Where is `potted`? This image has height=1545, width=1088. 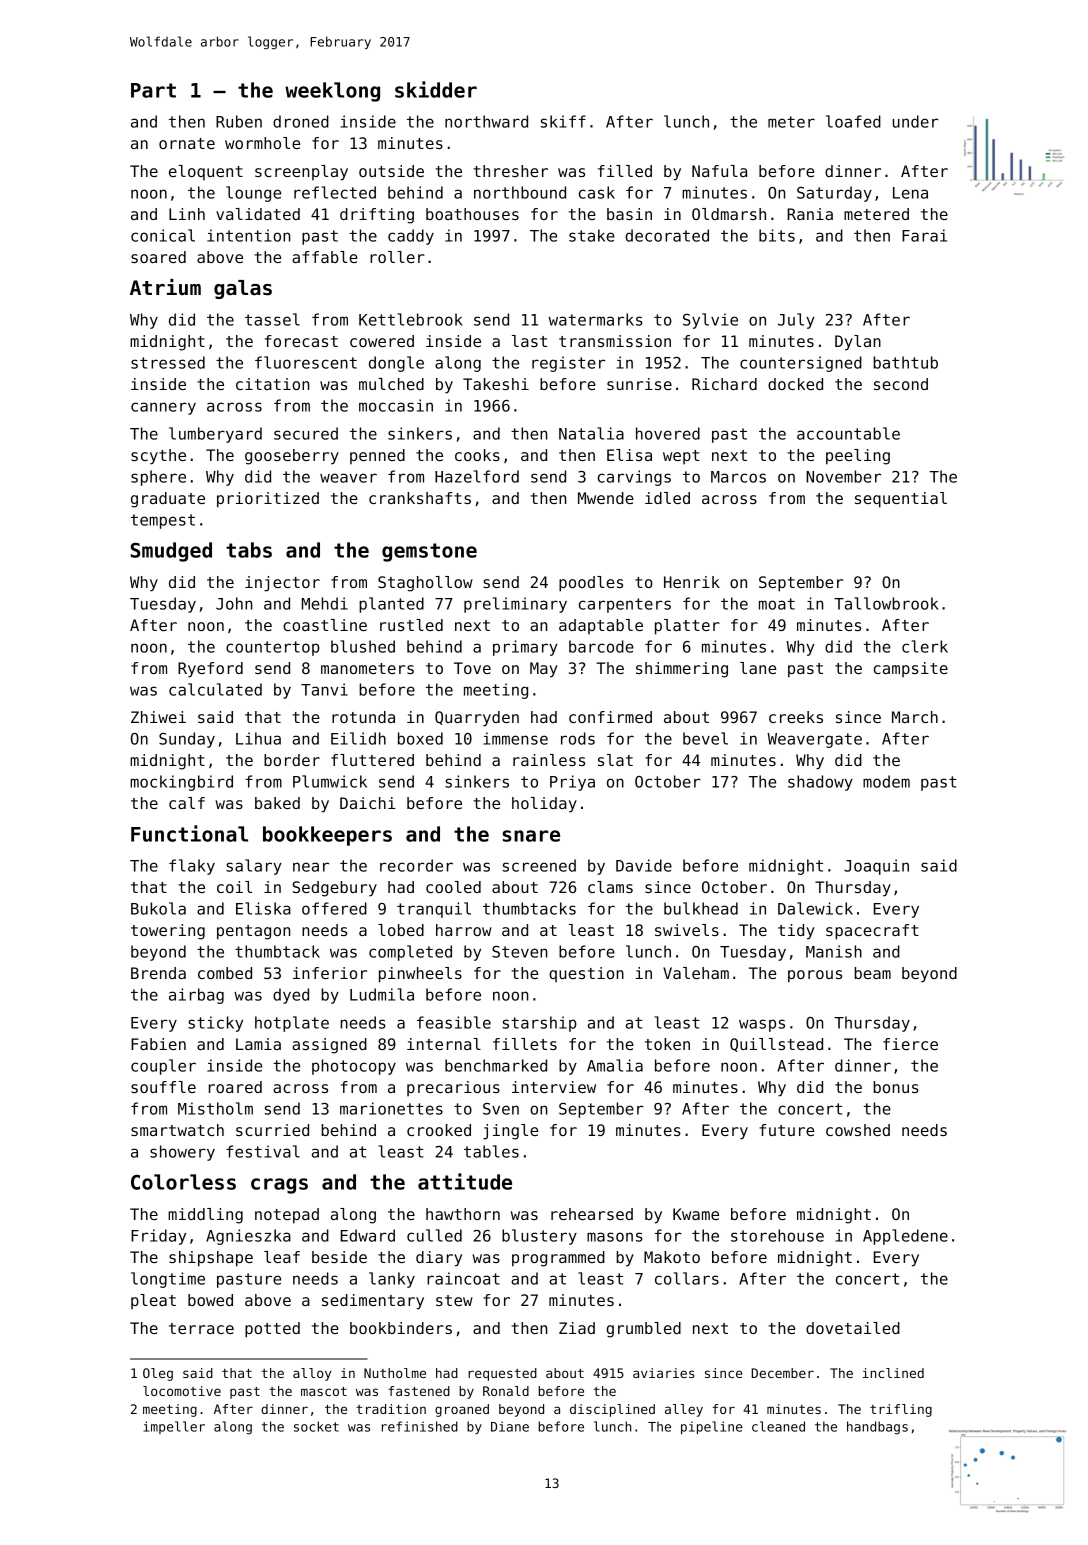 potted is located at coordinates (272, 1330).
